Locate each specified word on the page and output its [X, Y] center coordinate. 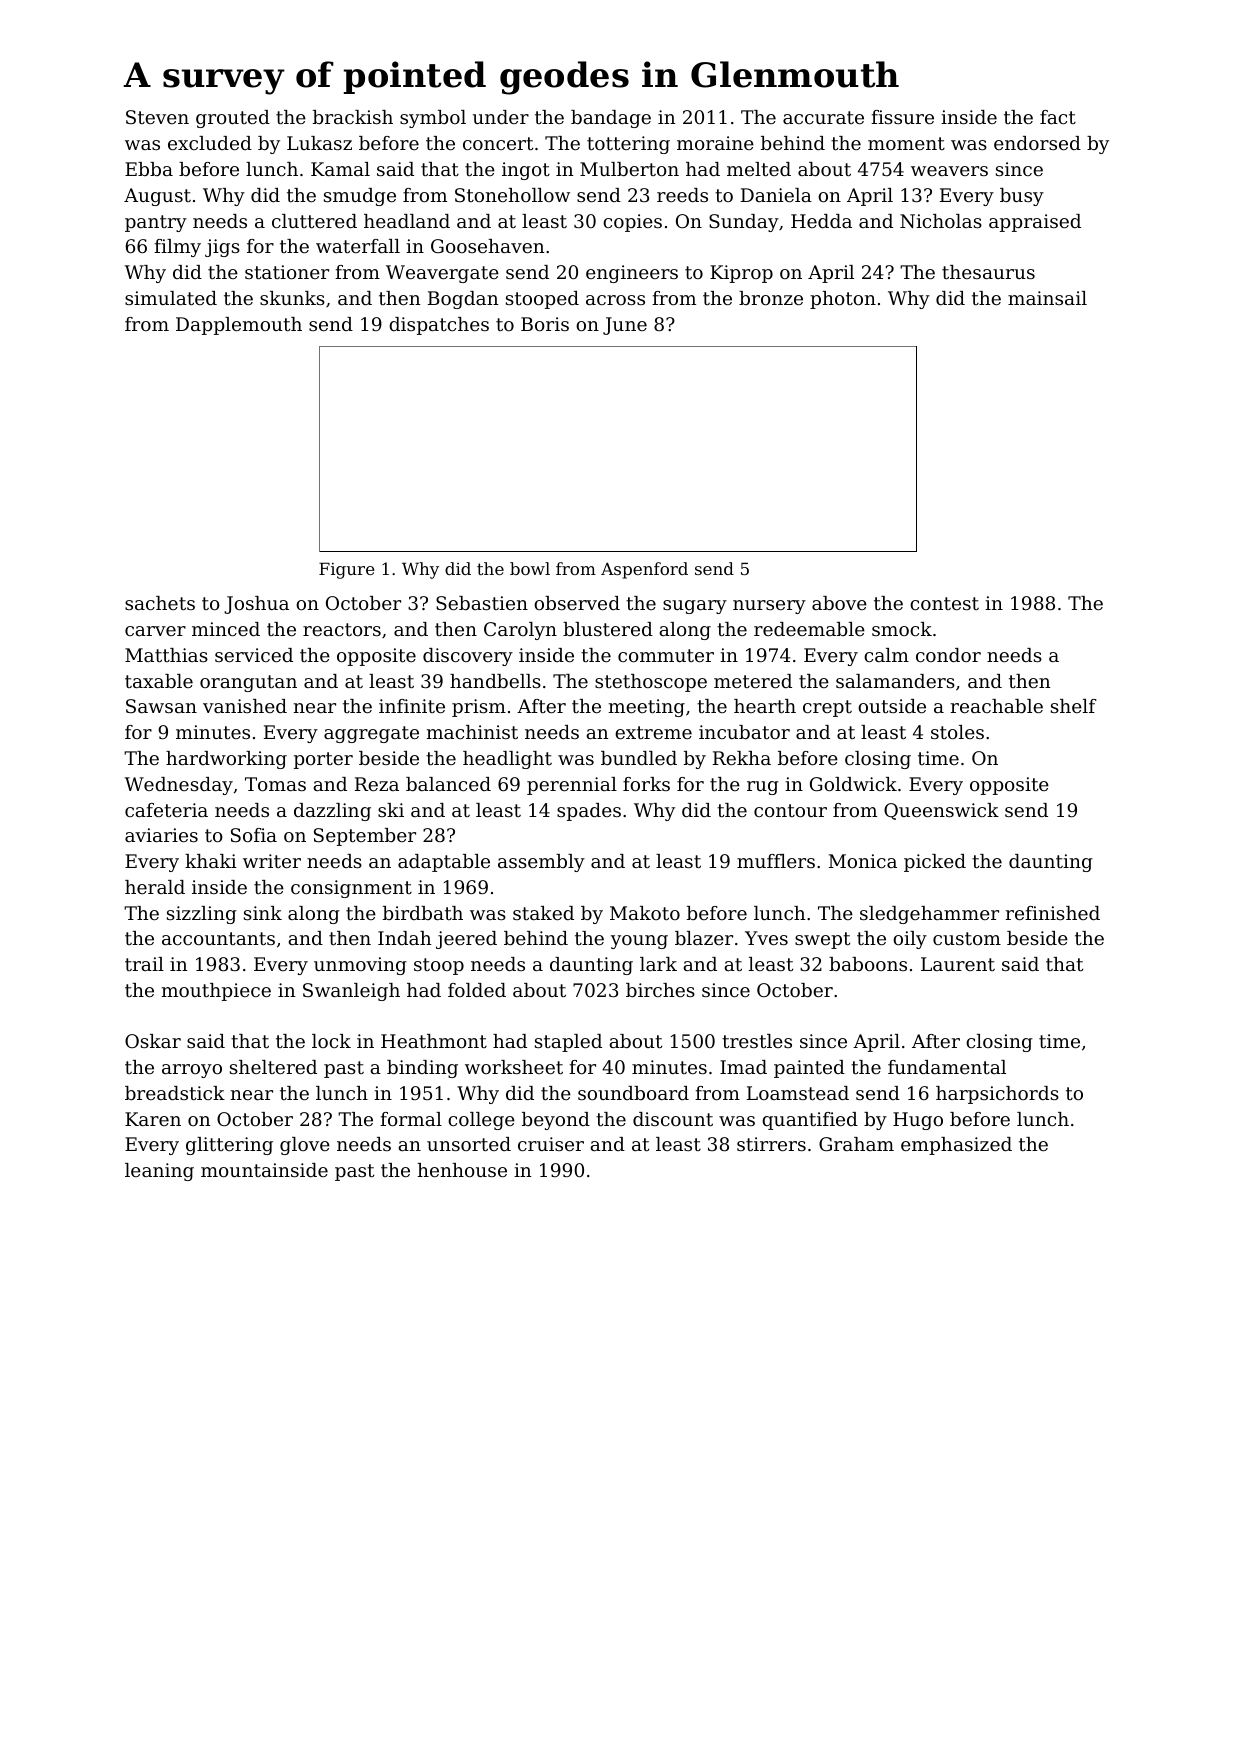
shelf [1074, 706]
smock [902, 629]
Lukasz [319, 143]
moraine [715, 143]
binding [422, 1069]
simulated [171, 298]
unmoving [360, 966]
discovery [468, 657]
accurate [823, 117]
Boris [545, 324]
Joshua [256, 605]
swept [822, 940]
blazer [704, 938]
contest [944, 603]
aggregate [371, 734]
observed [577, 603]
